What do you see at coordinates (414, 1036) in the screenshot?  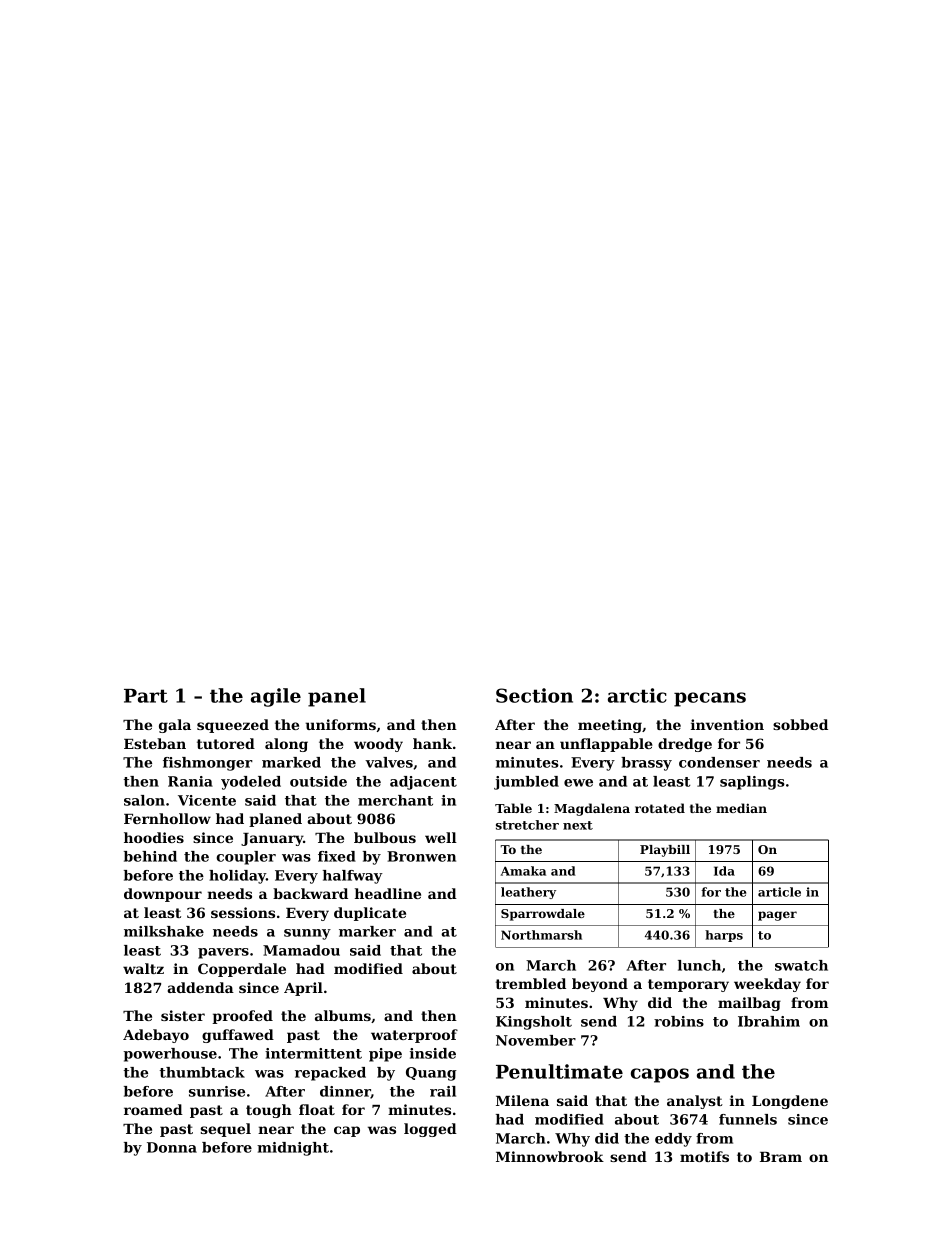 I see `waterproof` at bounding box center [414, 1036].
